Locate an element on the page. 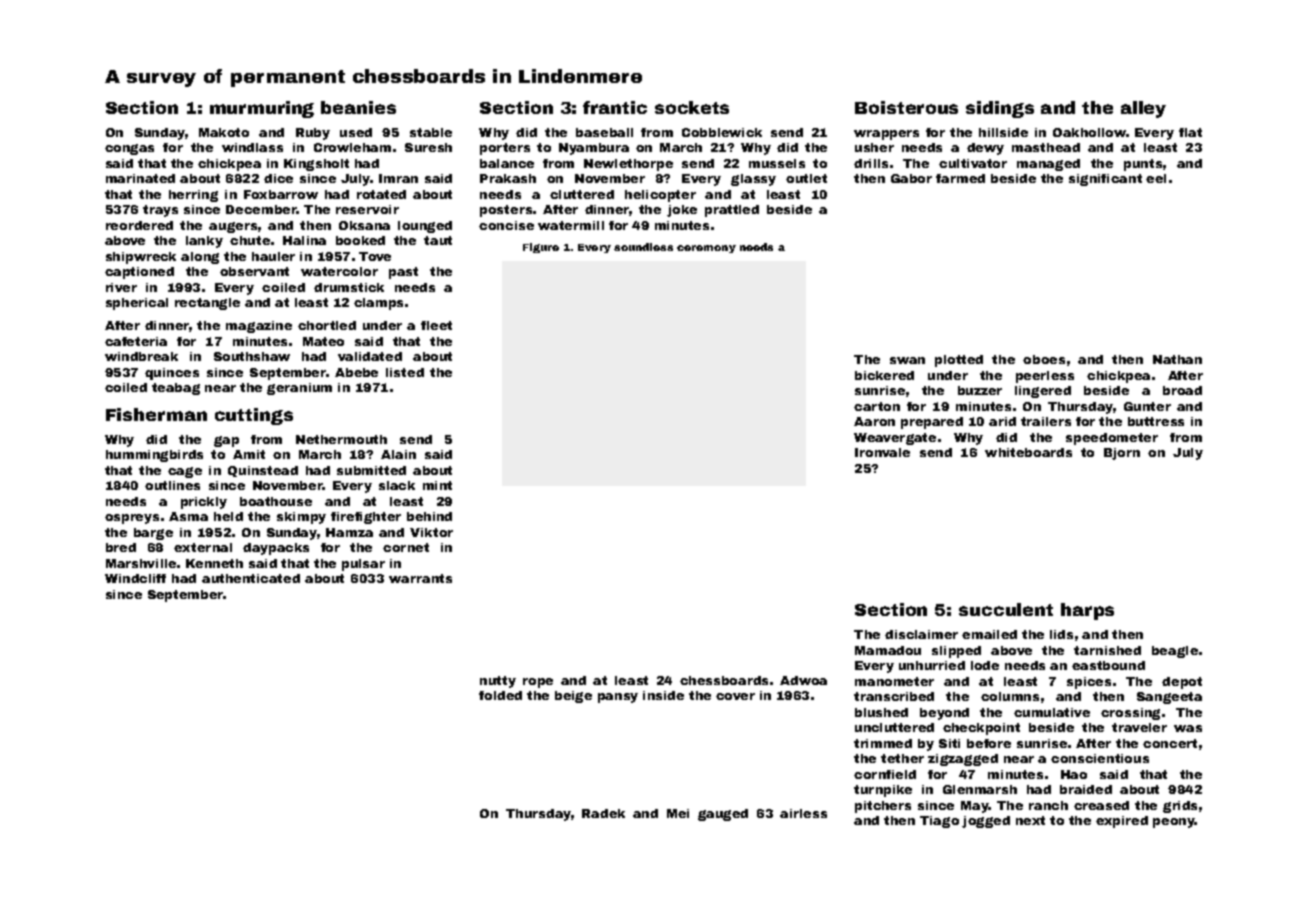 This image has width=1308, height=924. bickered is located at coordinates (884, 375).
